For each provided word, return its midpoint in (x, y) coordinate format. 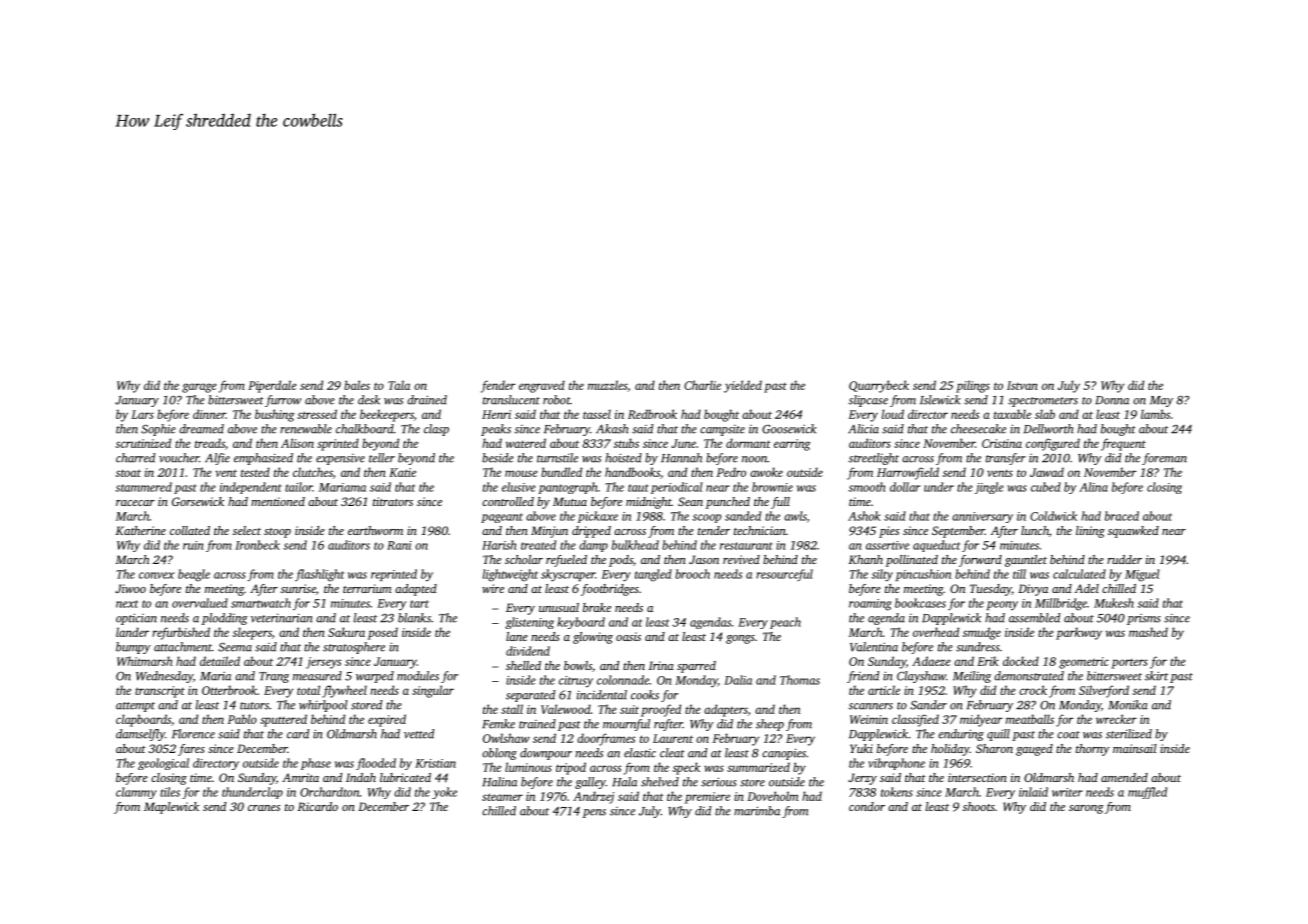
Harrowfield (908, 473)
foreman (1164, 459)
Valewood (566, 709)
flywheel (344, 691)
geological (163, 764)
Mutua (570, 501)
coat (1068, 735)
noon (754, 459)
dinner (209, 414)
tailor (298, 487)
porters (1129, 664)
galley (590, 783)
